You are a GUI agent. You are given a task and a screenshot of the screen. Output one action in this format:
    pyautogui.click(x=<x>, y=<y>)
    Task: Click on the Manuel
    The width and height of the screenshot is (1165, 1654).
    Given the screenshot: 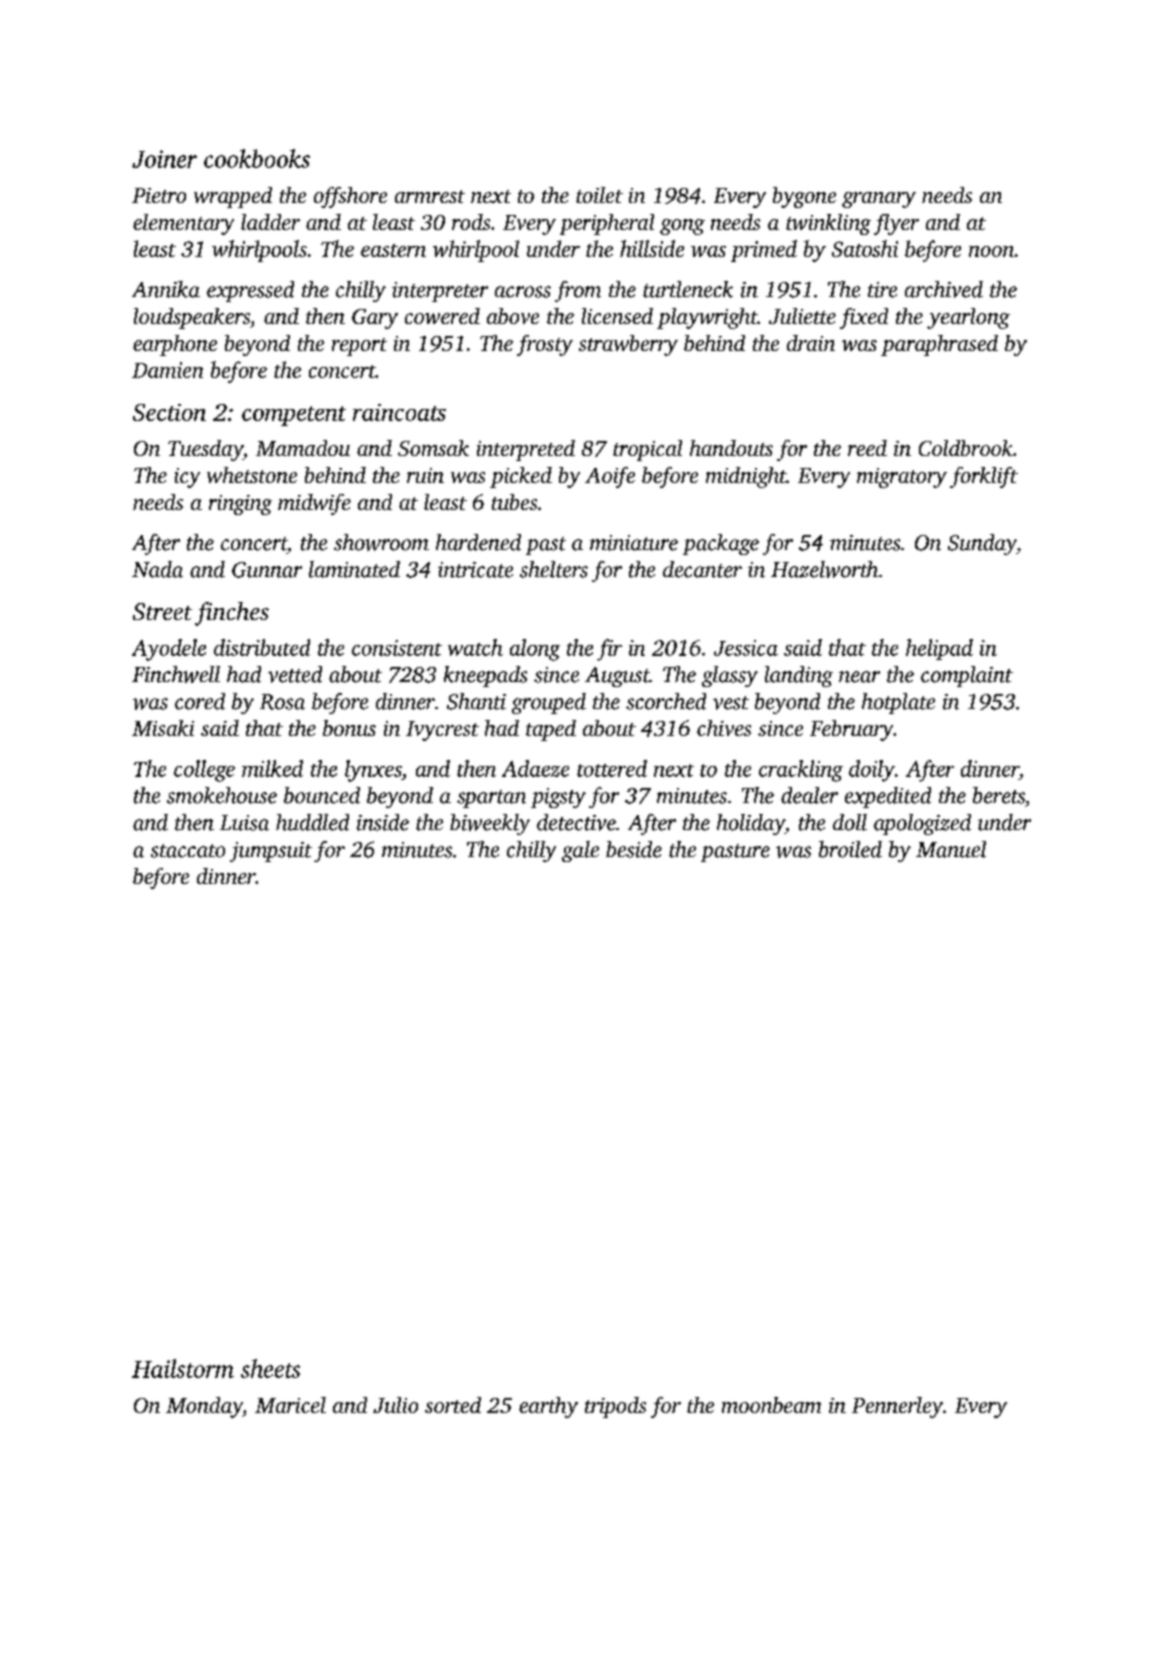 What is the action you would take?
    pyautogui.click(x=951, y=849)
